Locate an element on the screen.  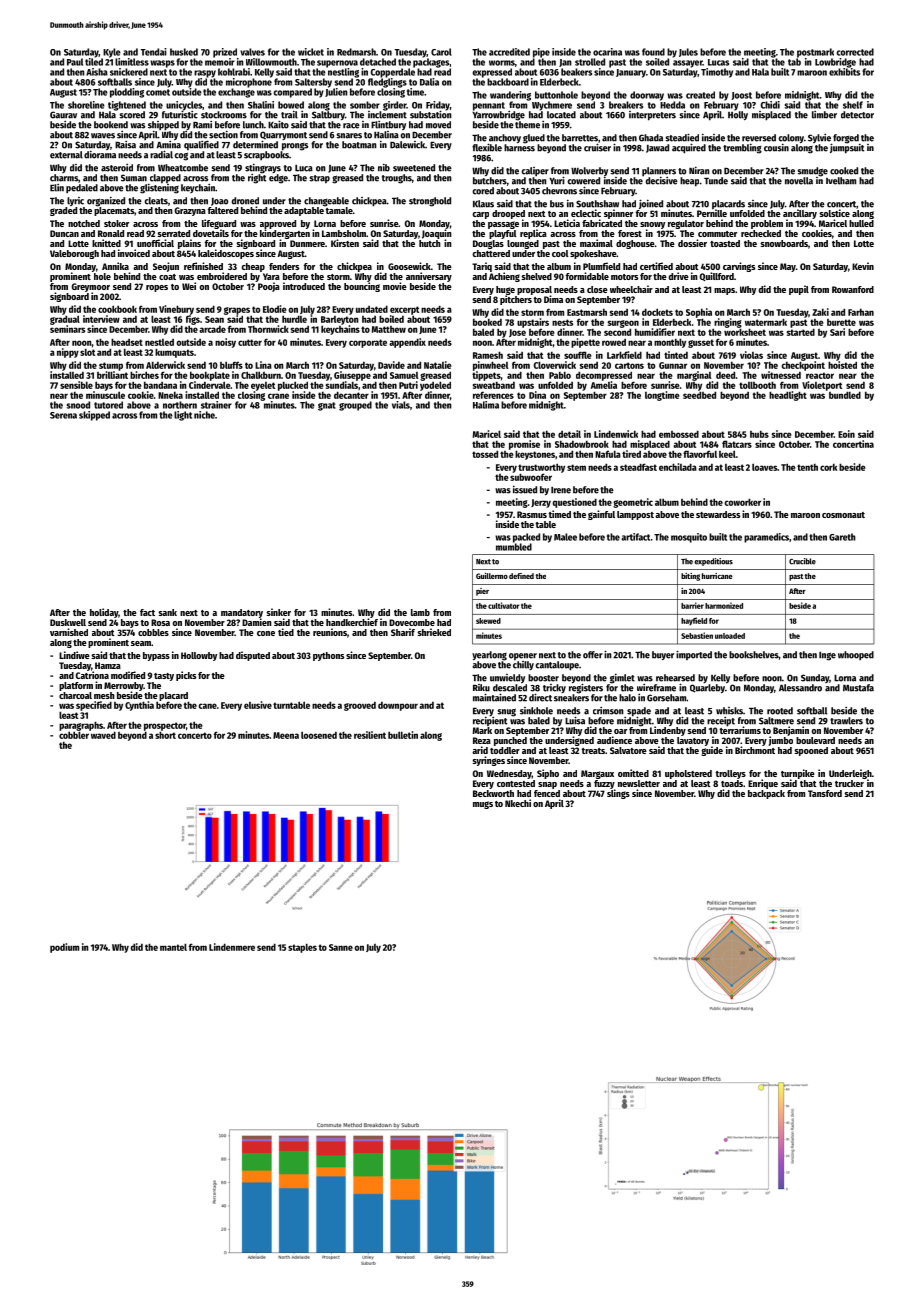
gradual is located at coordinates (65, 320).
